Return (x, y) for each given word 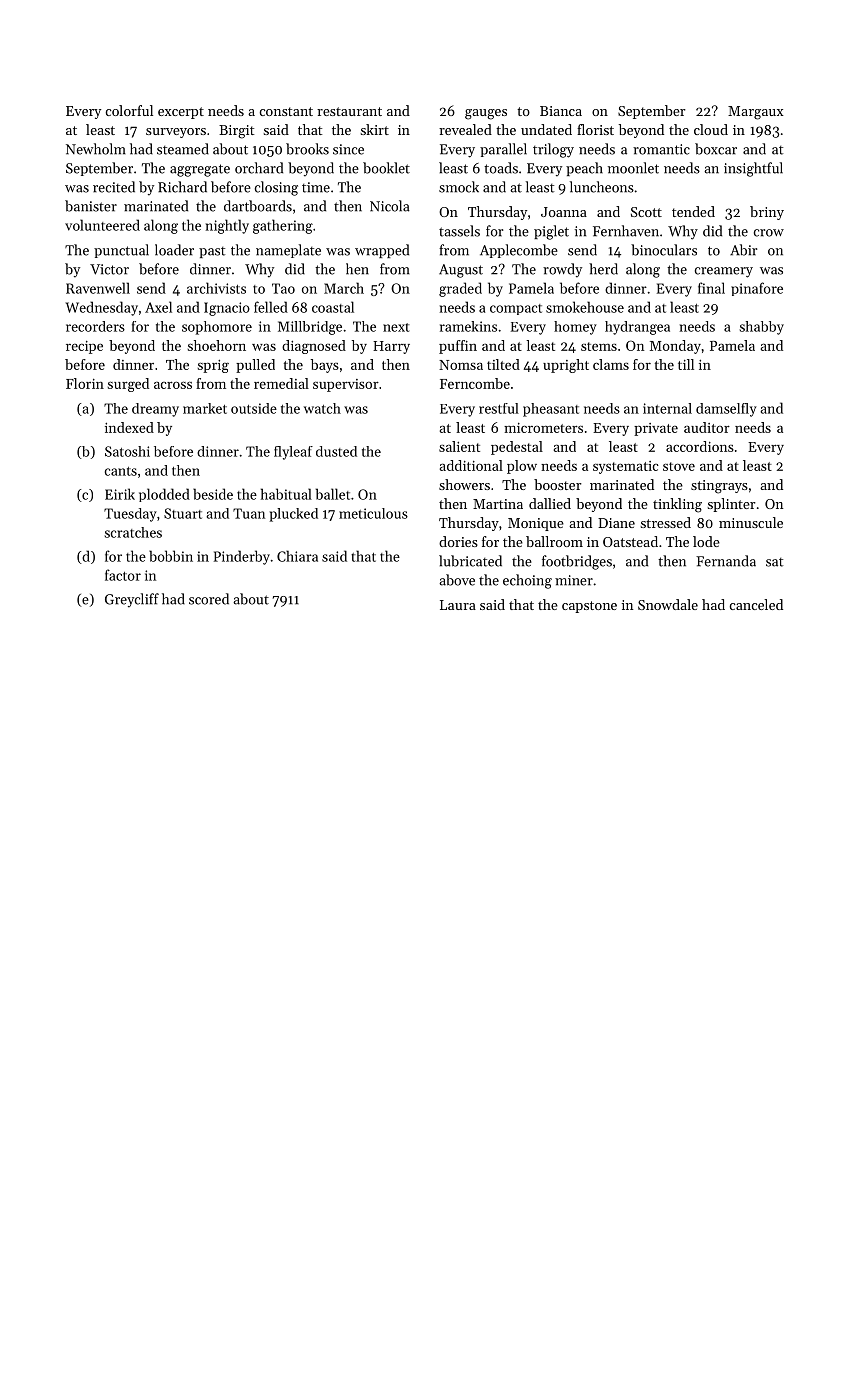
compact (516, 309)
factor (123, 575)
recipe (84, 347)
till (686, 364)
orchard (259, 168)
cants (121, 471)
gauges (486, 114)
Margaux (756, 113)
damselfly (726, 410)
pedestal (517, 448)
